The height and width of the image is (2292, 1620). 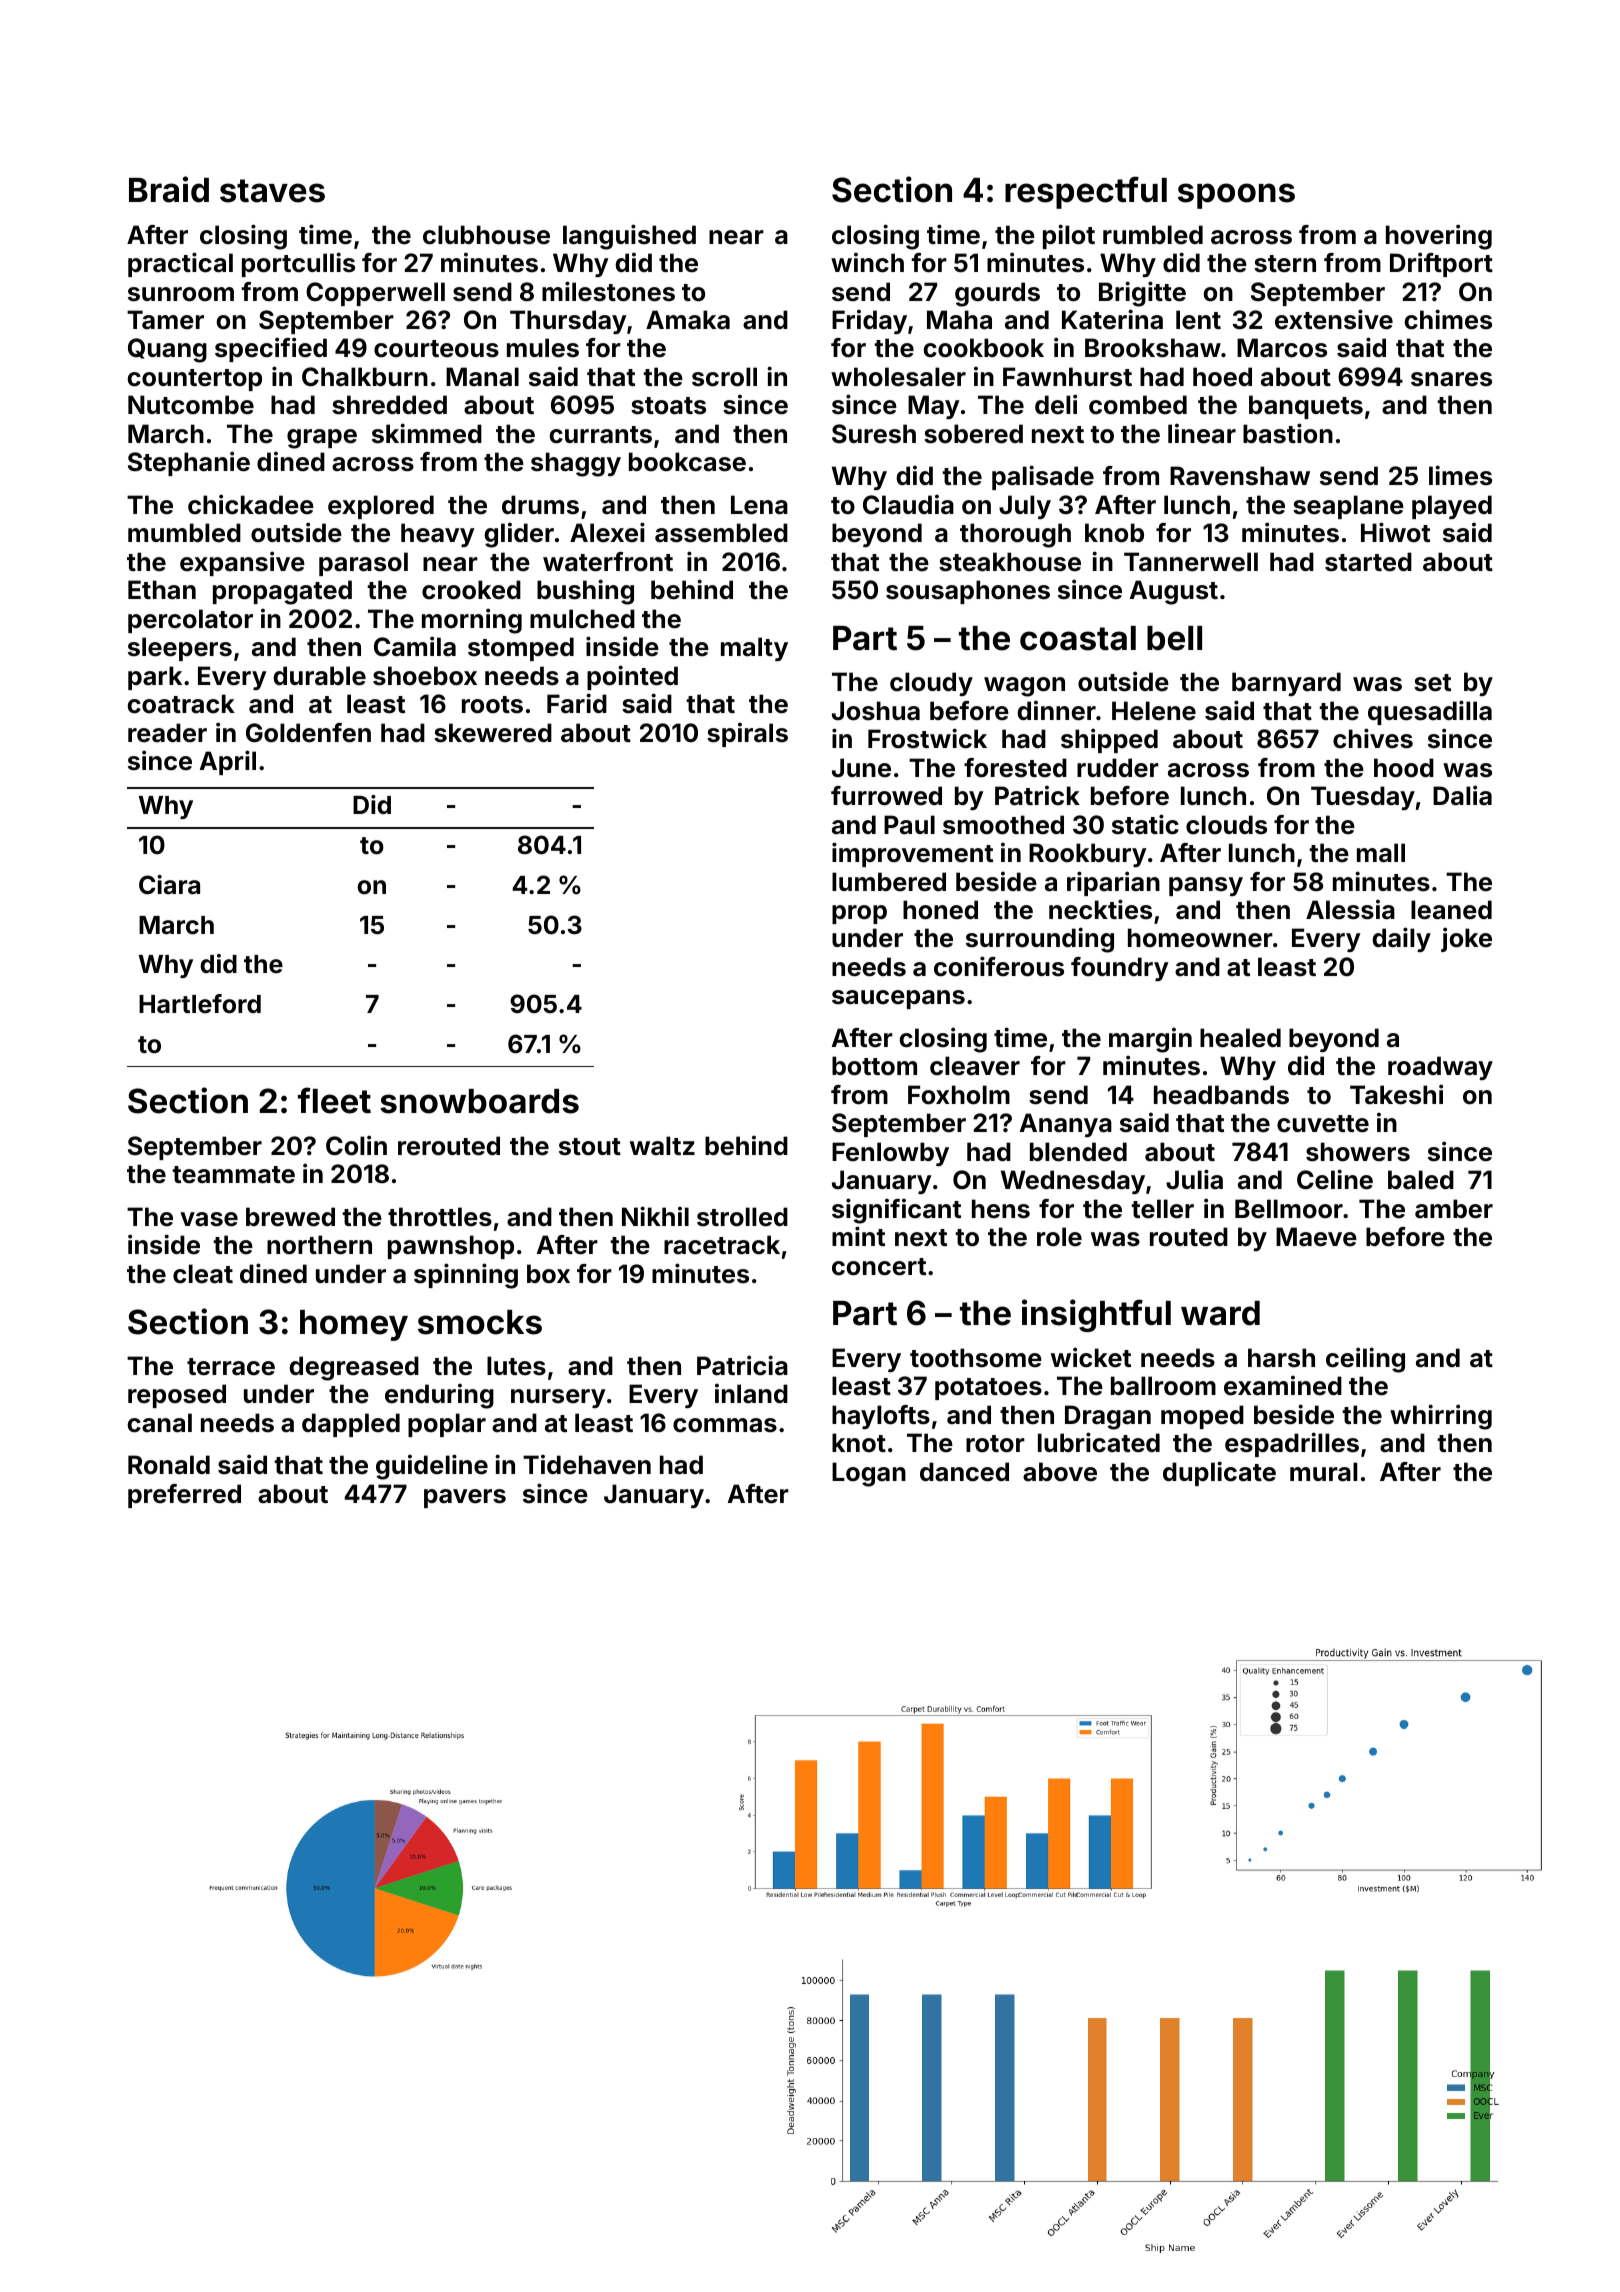 I want to click on cleat, so click(x=203, y=1274).
